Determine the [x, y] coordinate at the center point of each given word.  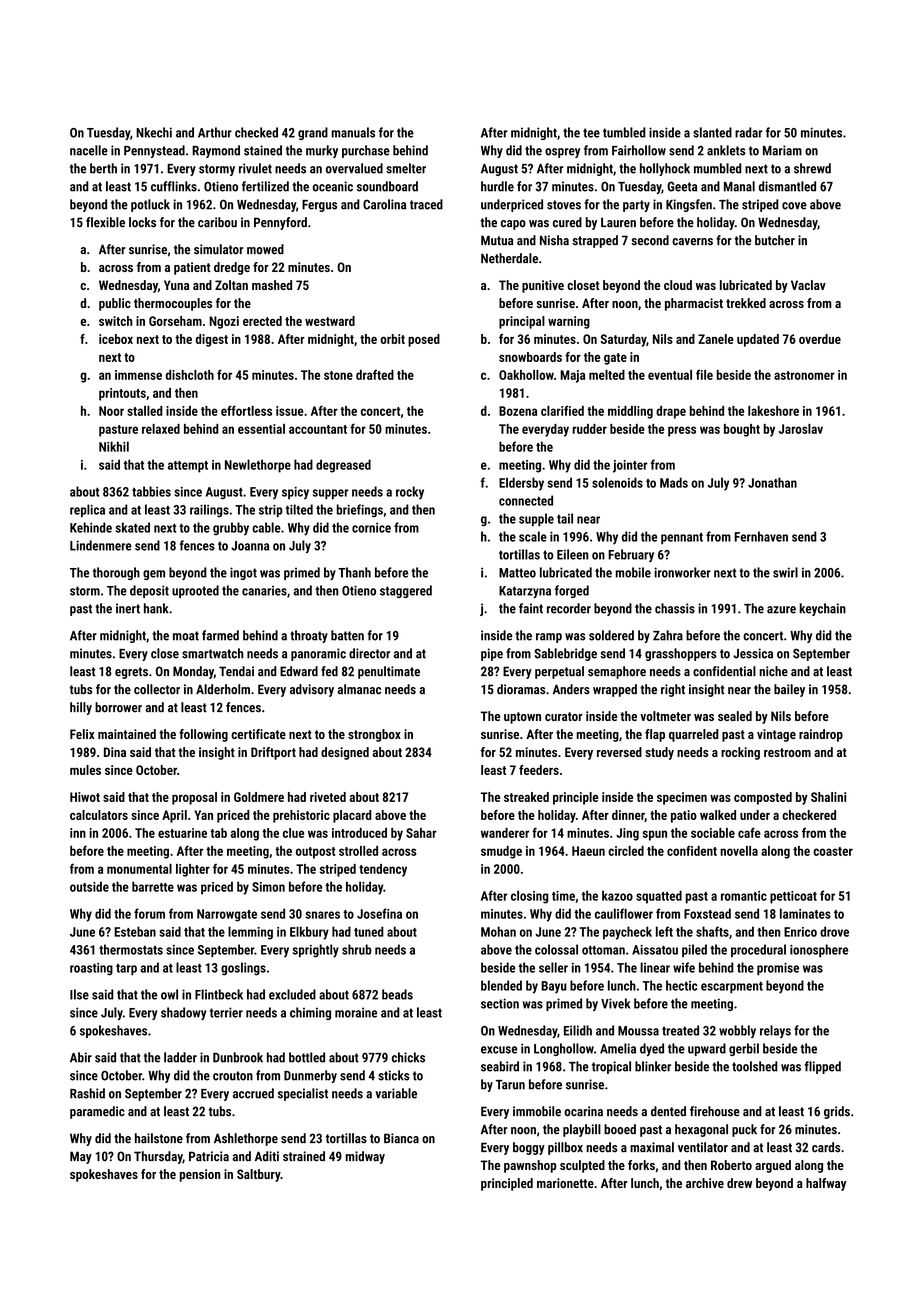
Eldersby [521, 484]
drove [834, 931]
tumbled [624, 132]
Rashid [87, 1093]
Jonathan [772, 482]
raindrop [821, 735]
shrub [356, 949]
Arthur [215, 132]
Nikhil [114, 446]
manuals [353, 132]
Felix [82, 734]
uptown [522, 718]
